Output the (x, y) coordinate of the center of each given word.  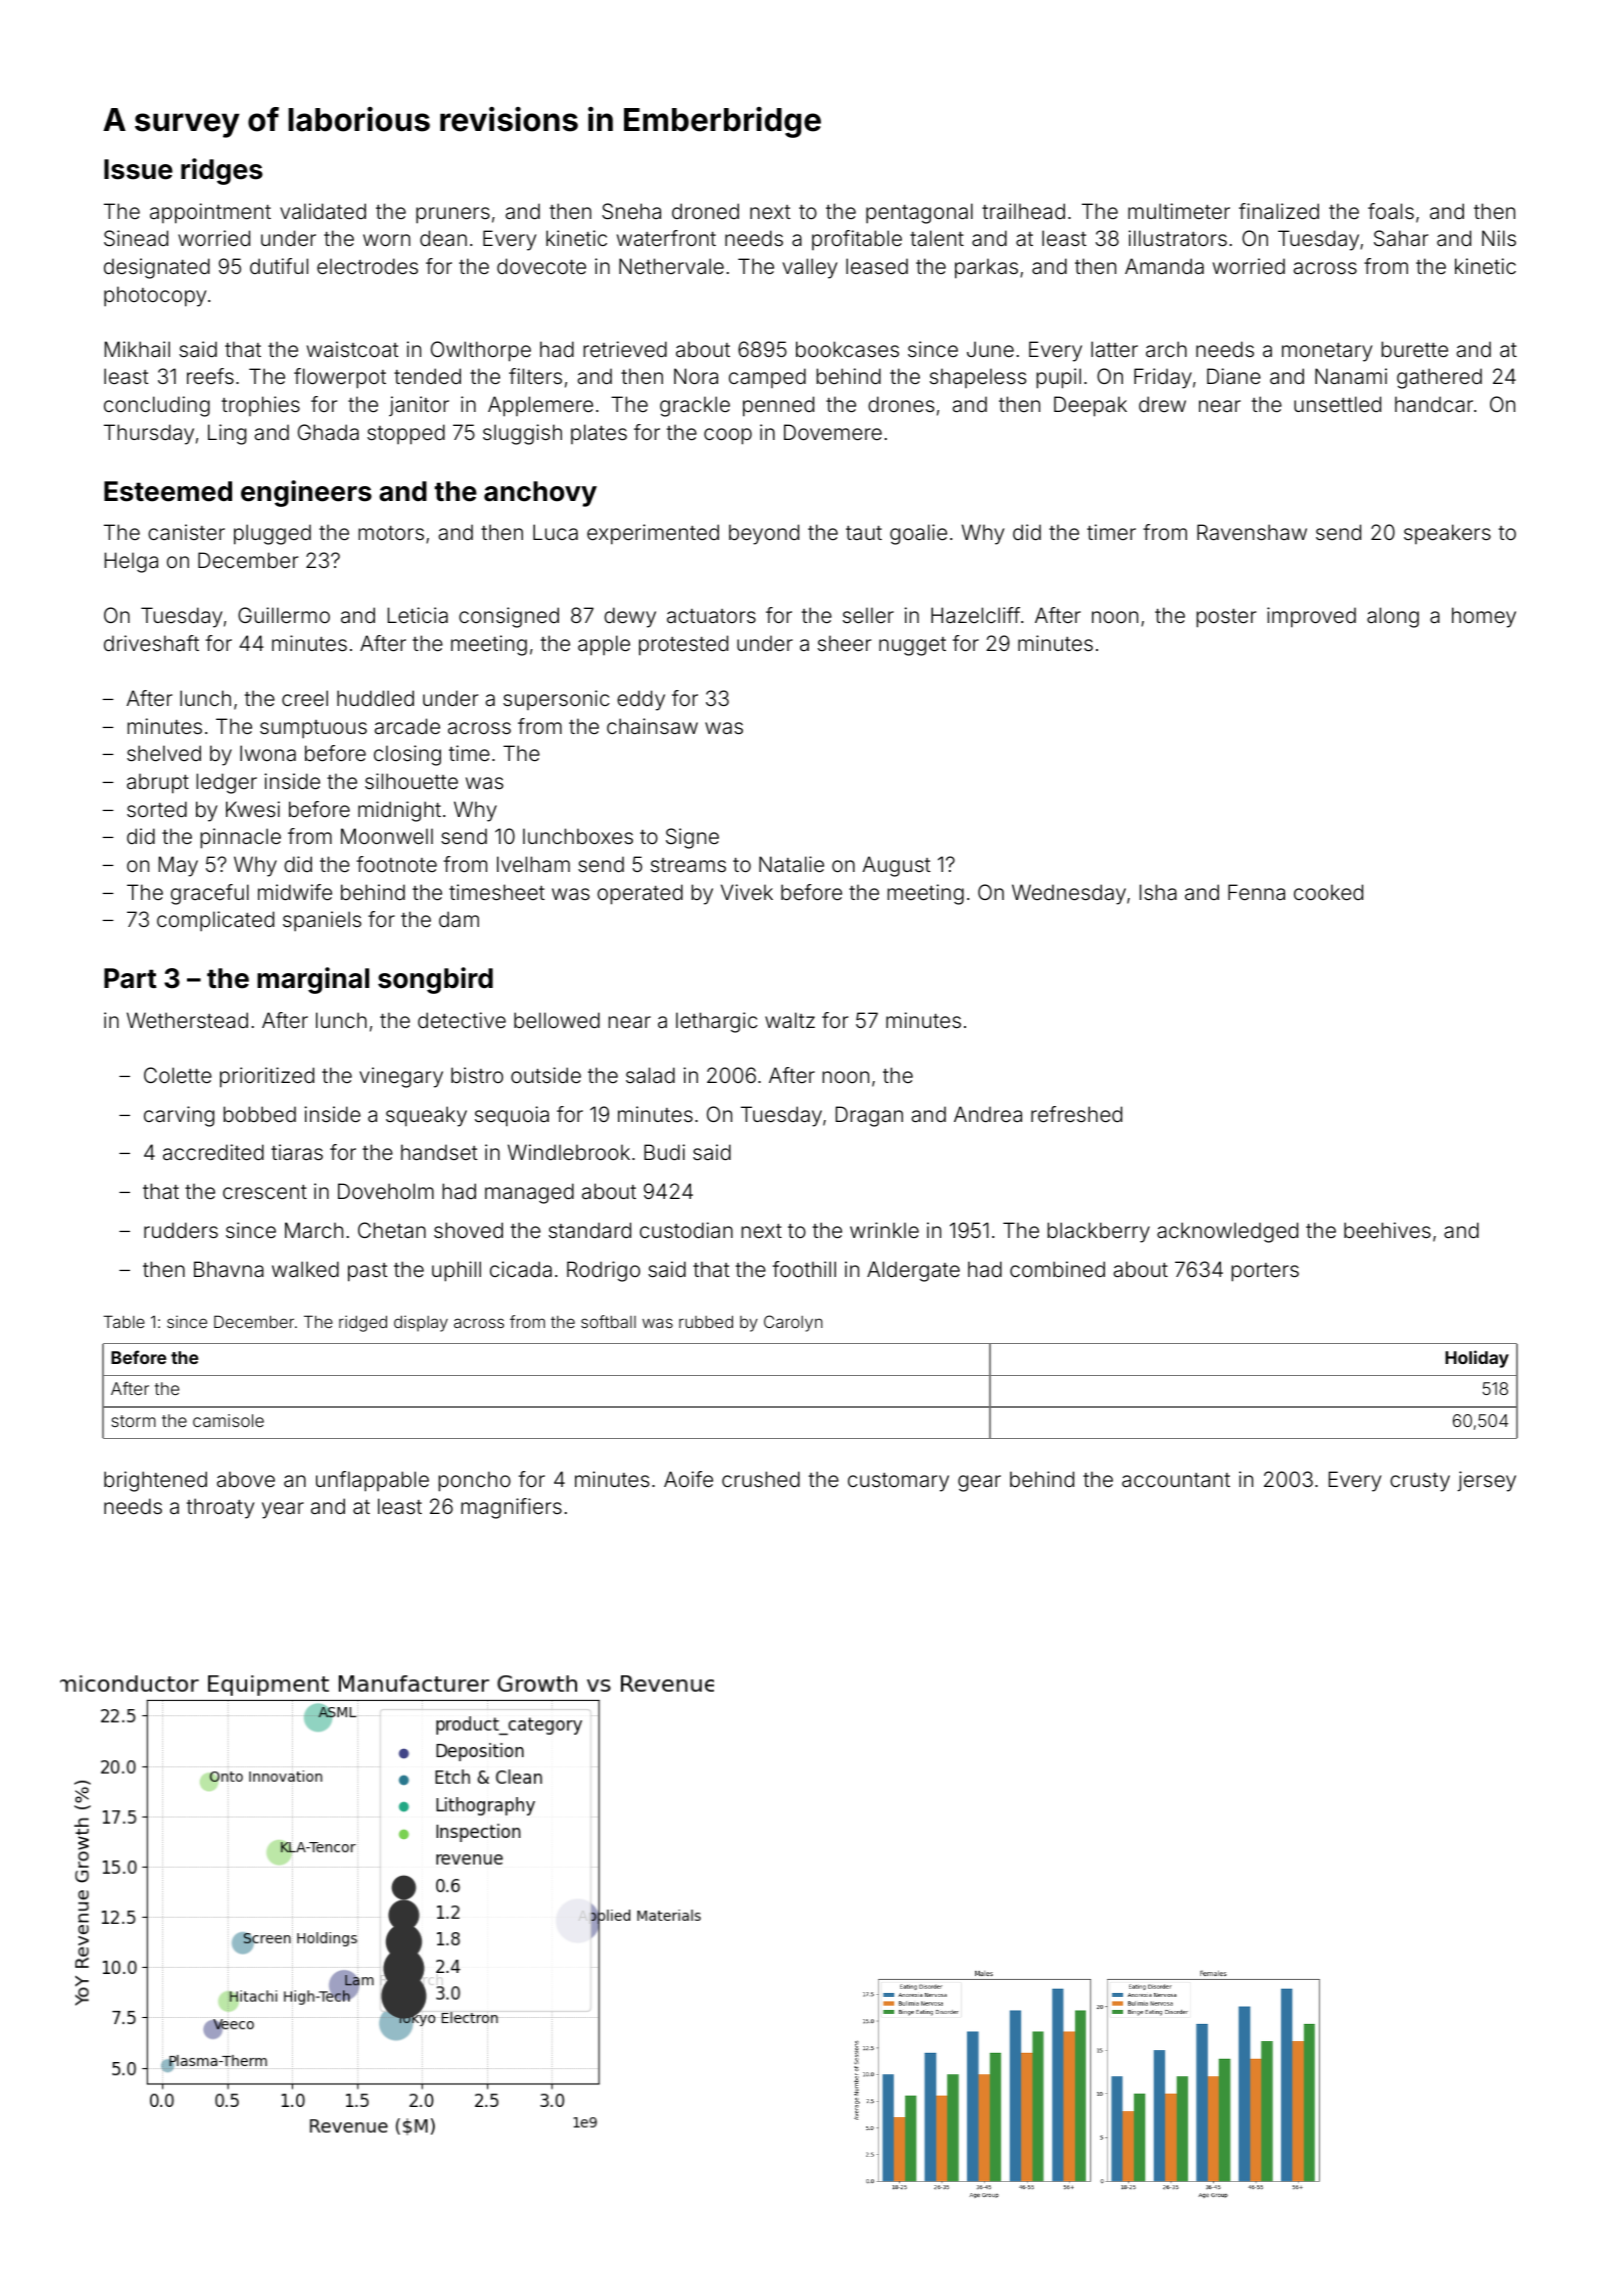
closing (407, 755)
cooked (1328, 892)
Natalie (791, 864)
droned (705, 211)
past (368, 1272)
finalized (1279, 211)
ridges (222, 171)
